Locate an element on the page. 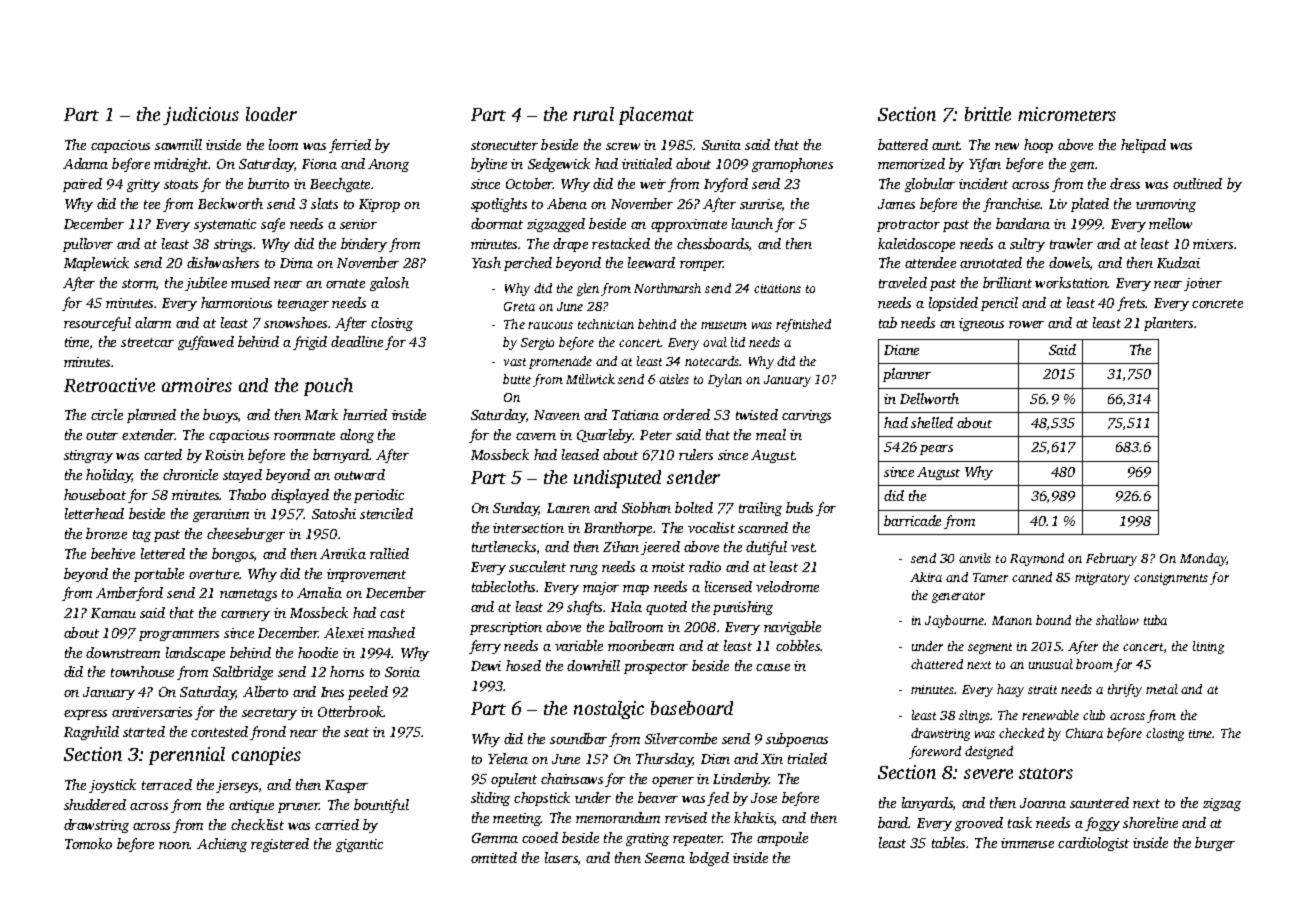  pears is located at coordinates (936, 450).
